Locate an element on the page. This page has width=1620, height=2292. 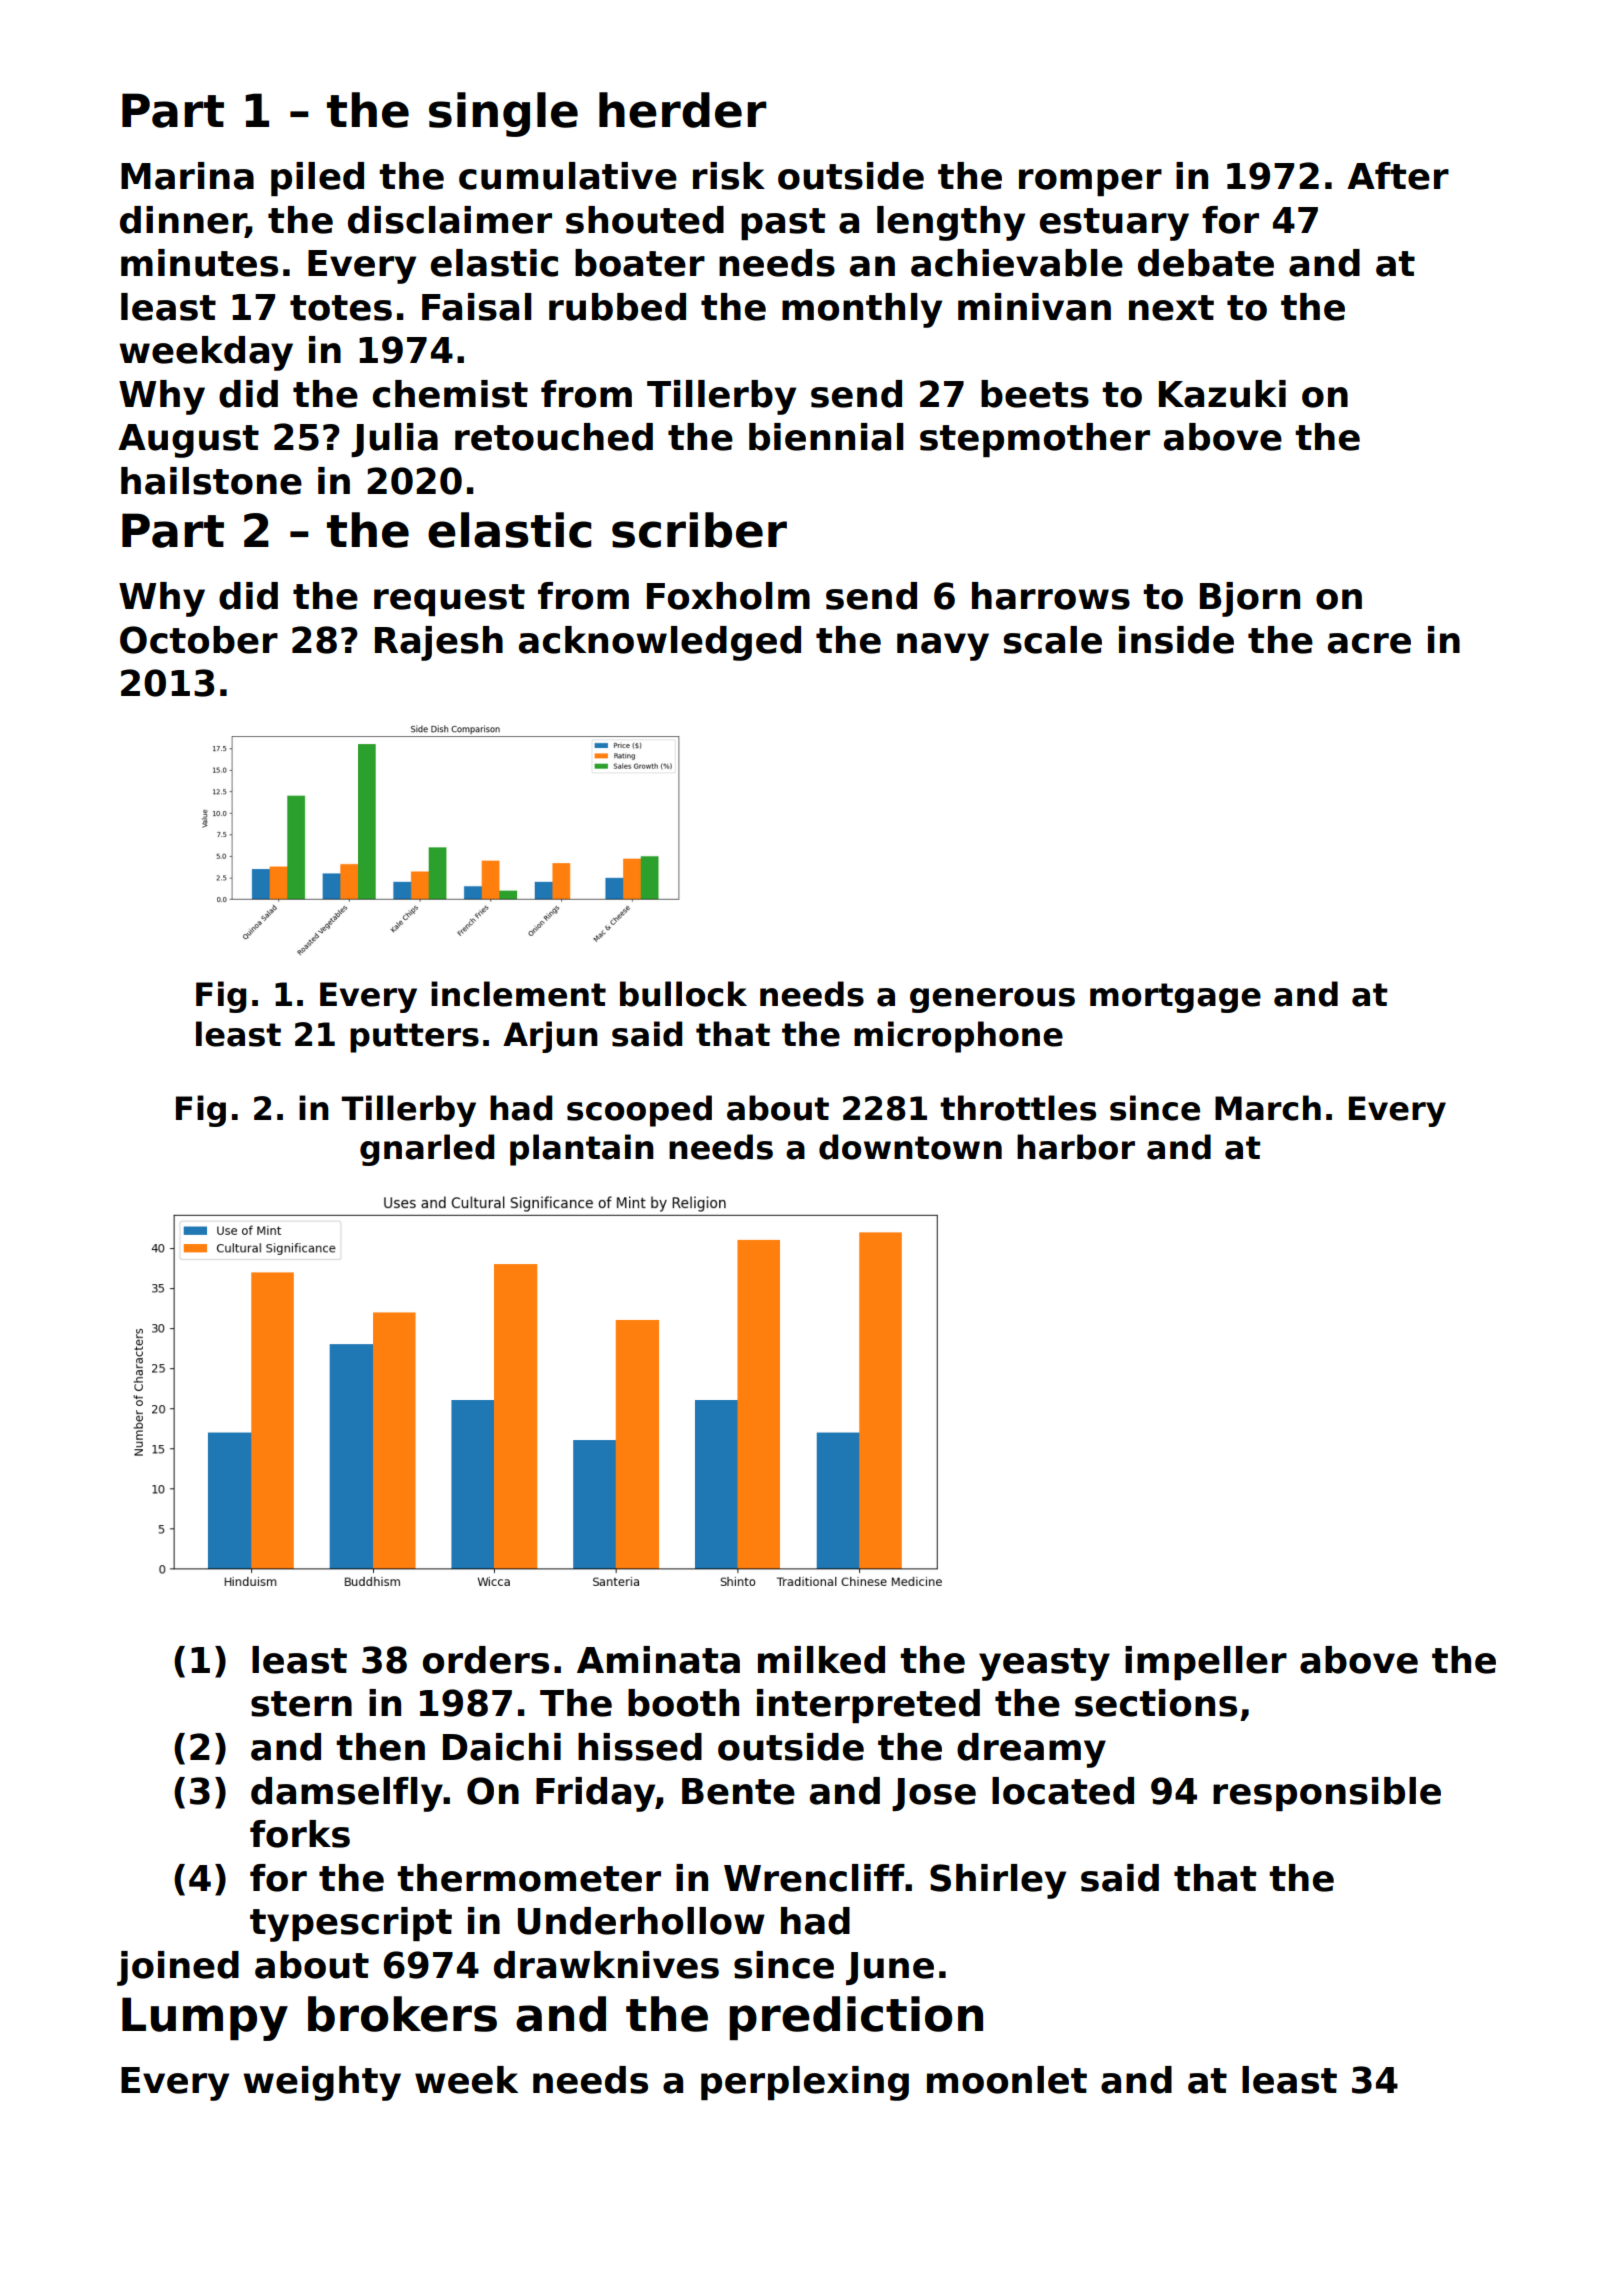
responsible is located at coordinates (1327, 1794).
